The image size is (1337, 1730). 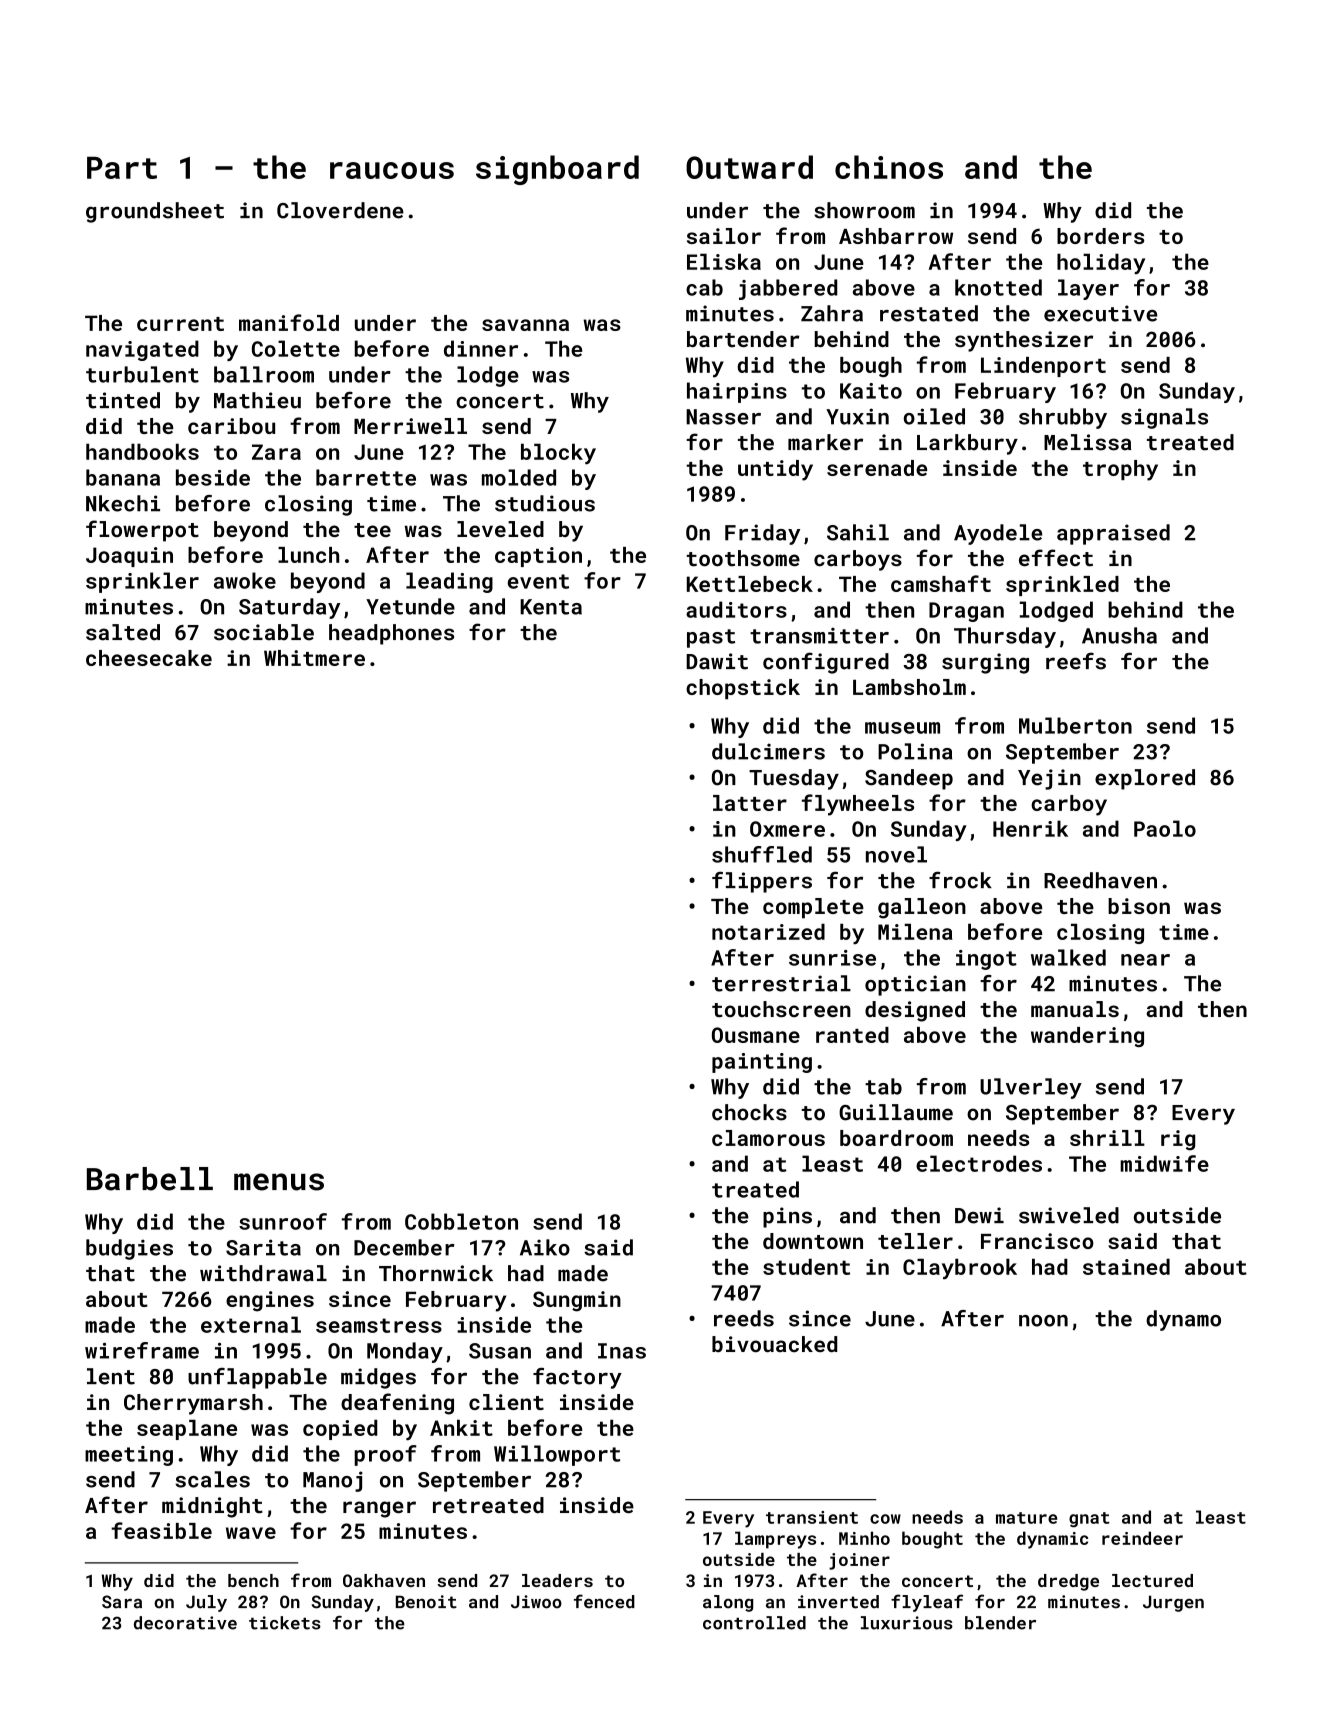 What do you see at coordinates (122, 167) in the document?
I see `Part` at bounding box center [122, 167].
